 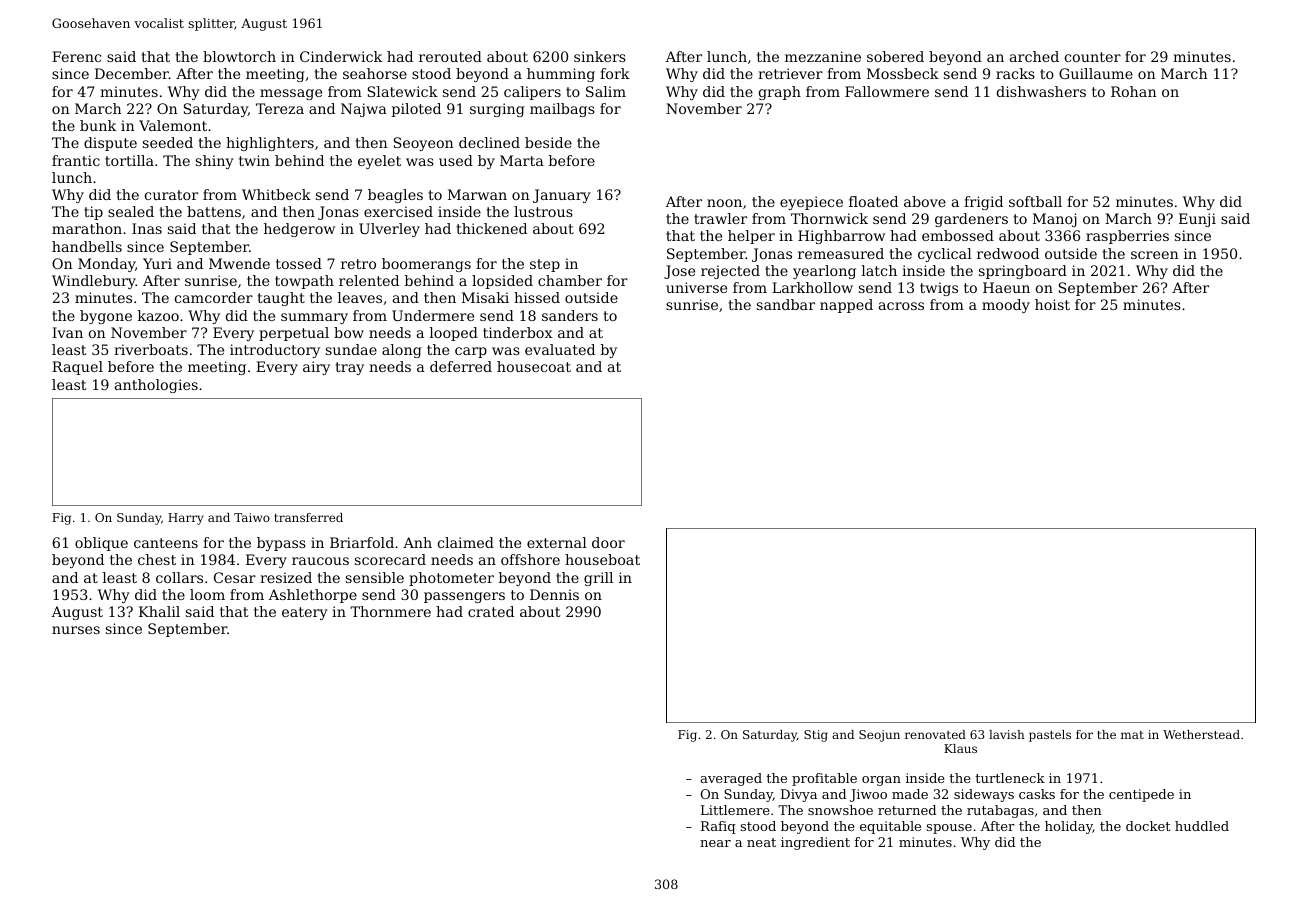 What do you see at coordinates (156, 386) in the screenshot?
I see `anthologies` at bounding box center [156, 386].
